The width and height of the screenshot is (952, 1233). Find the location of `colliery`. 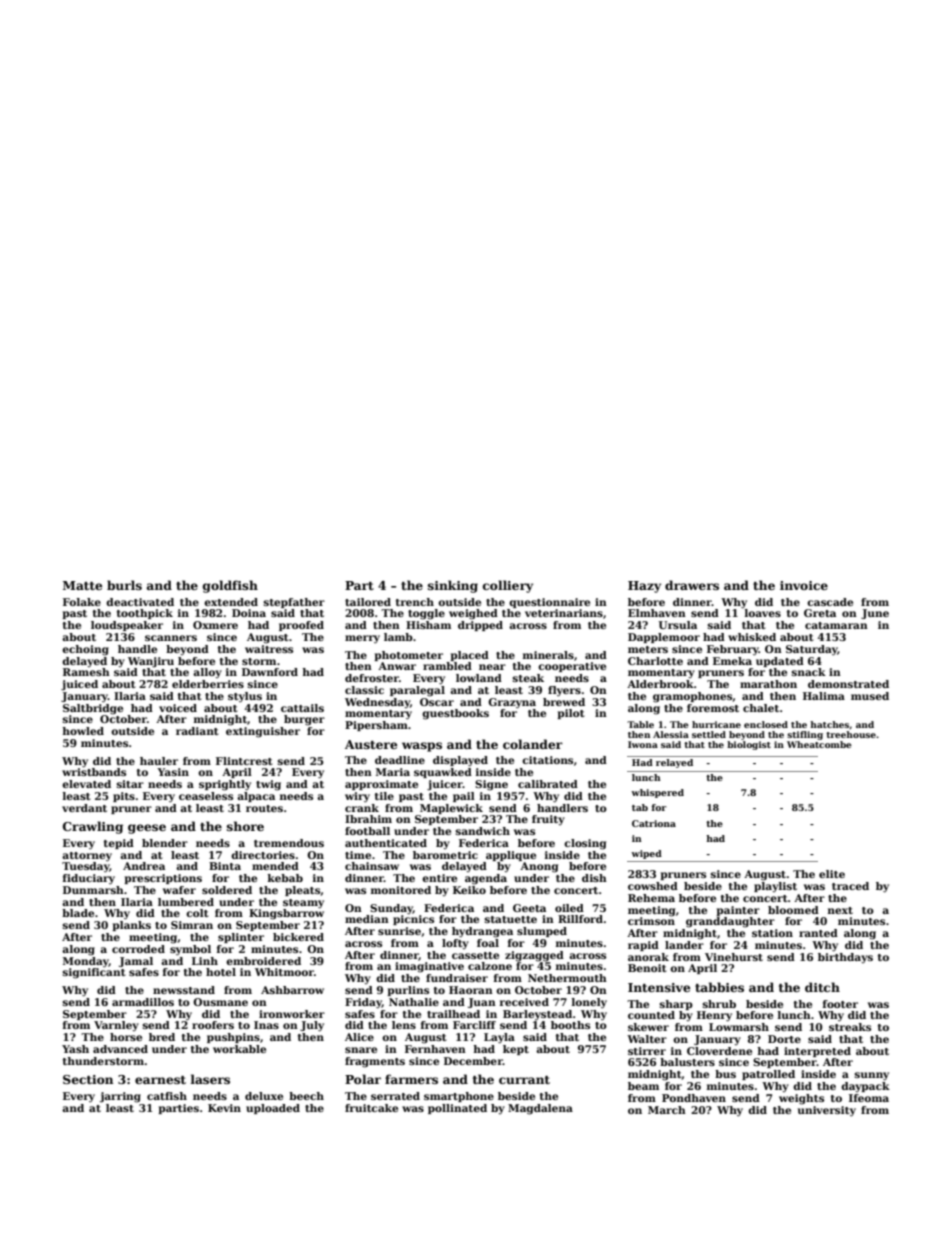

colliery is located at coordinates (508, 586).
